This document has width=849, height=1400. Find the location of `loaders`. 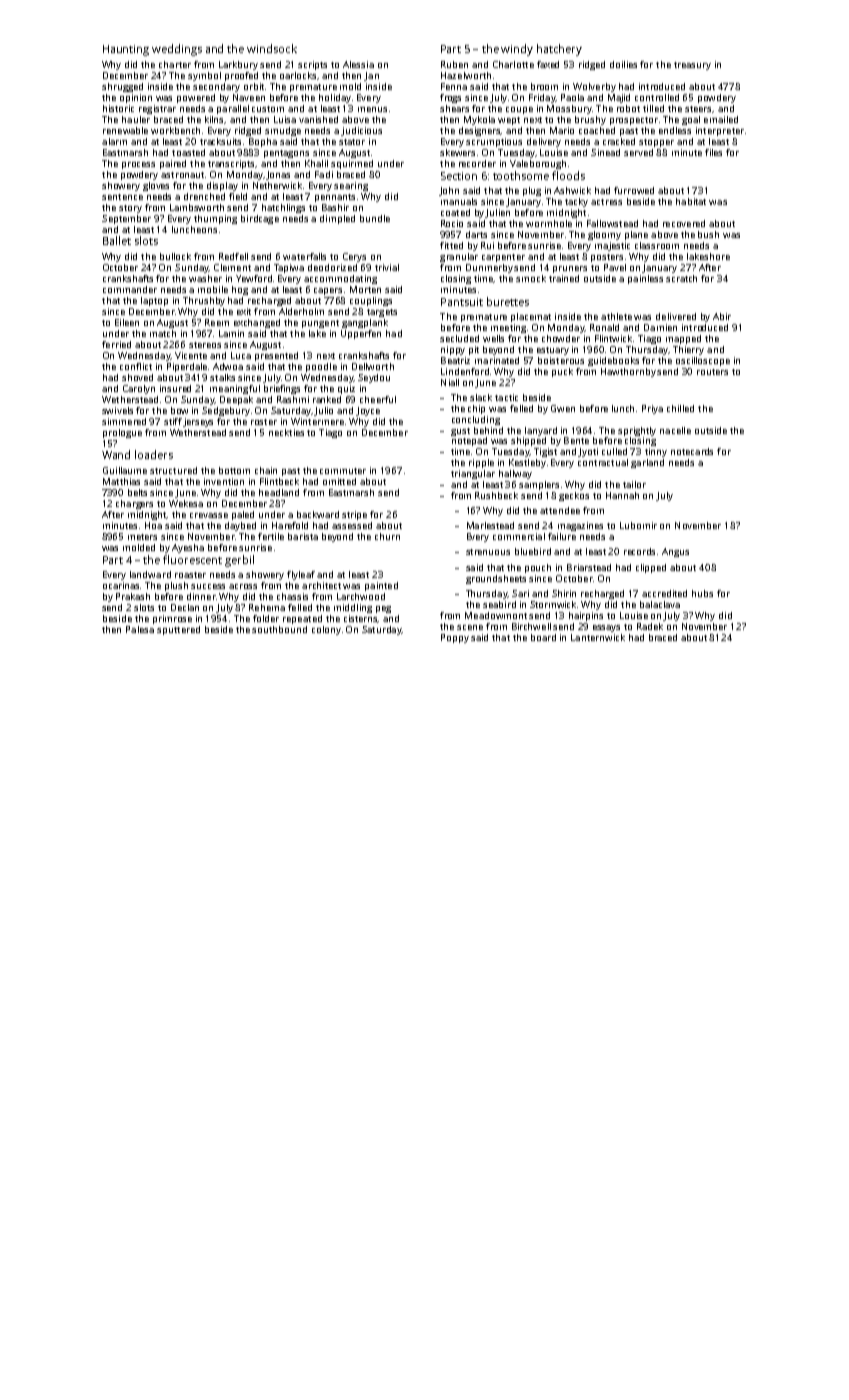

loaders is located at coordinates (154, 454).
